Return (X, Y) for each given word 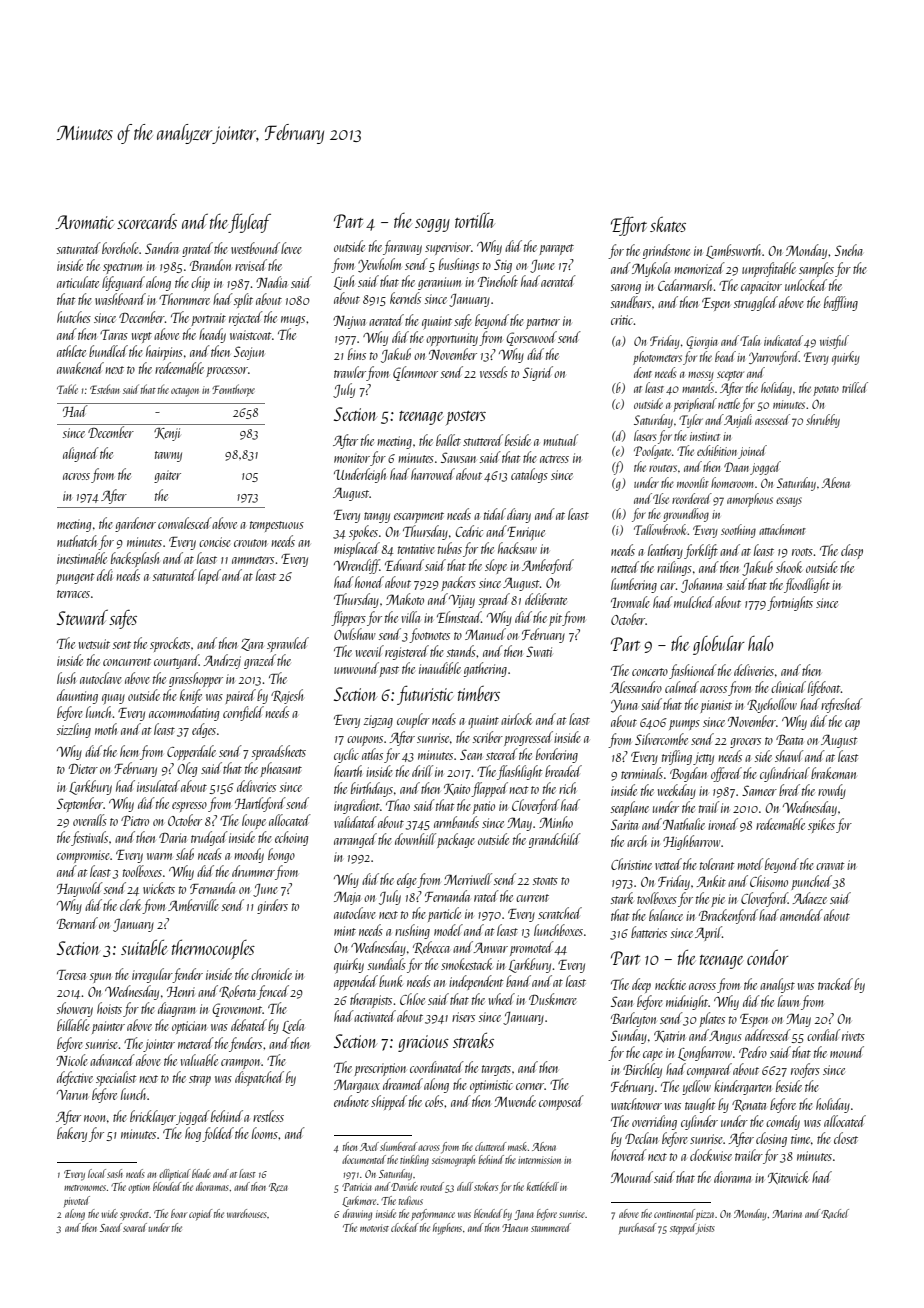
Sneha (849, 250)
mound (847, 1052)
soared (135, 1227)
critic (622, 320)
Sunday (629, 1036)
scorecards (147, 221)
